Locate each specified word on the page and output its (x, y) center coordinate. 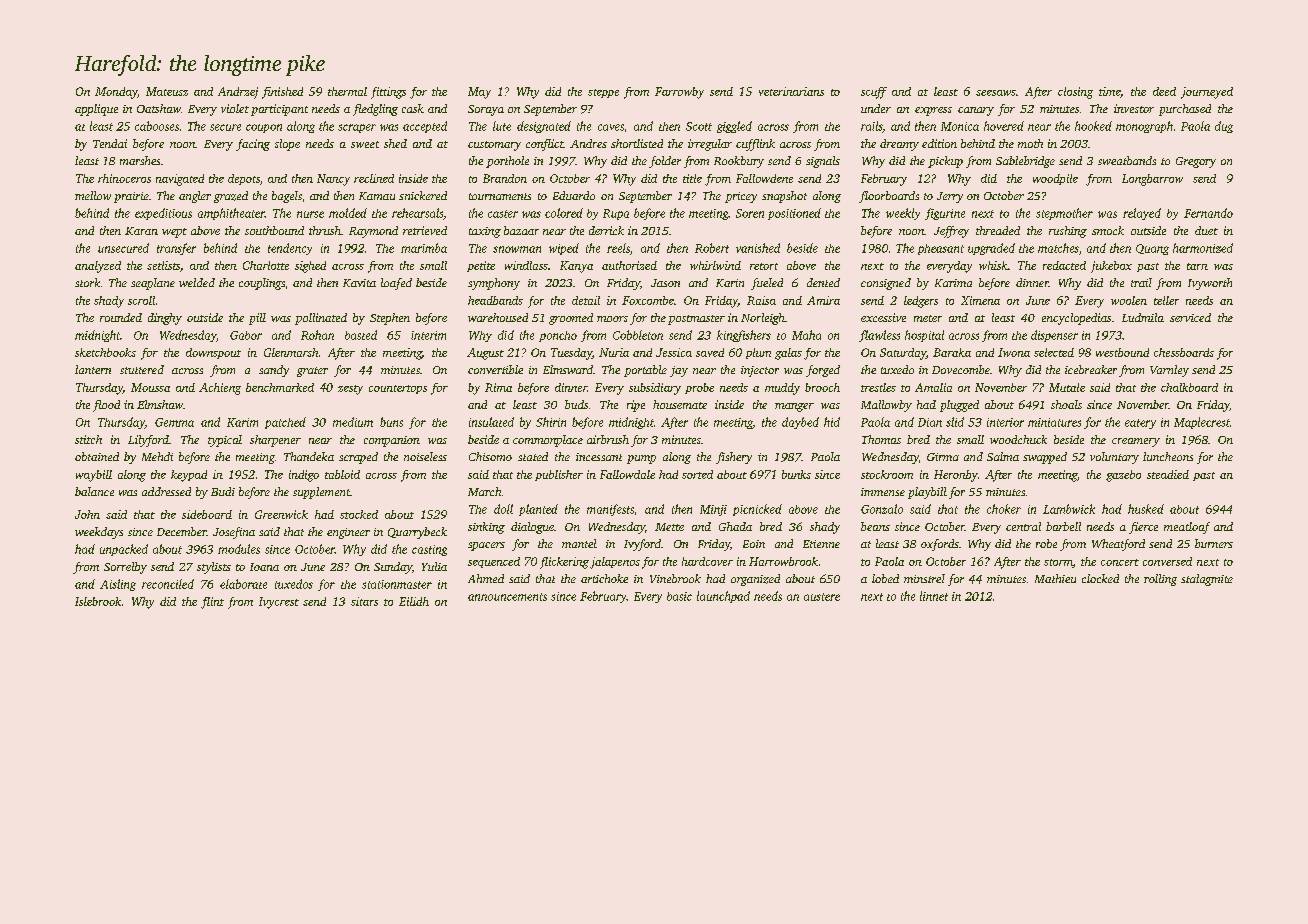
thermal (347, 91)
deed (1164, 91)
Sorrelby (125, 568)
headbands (495, 300)
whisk (993, 265)
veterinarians (791, 91)
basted (361, 335)
